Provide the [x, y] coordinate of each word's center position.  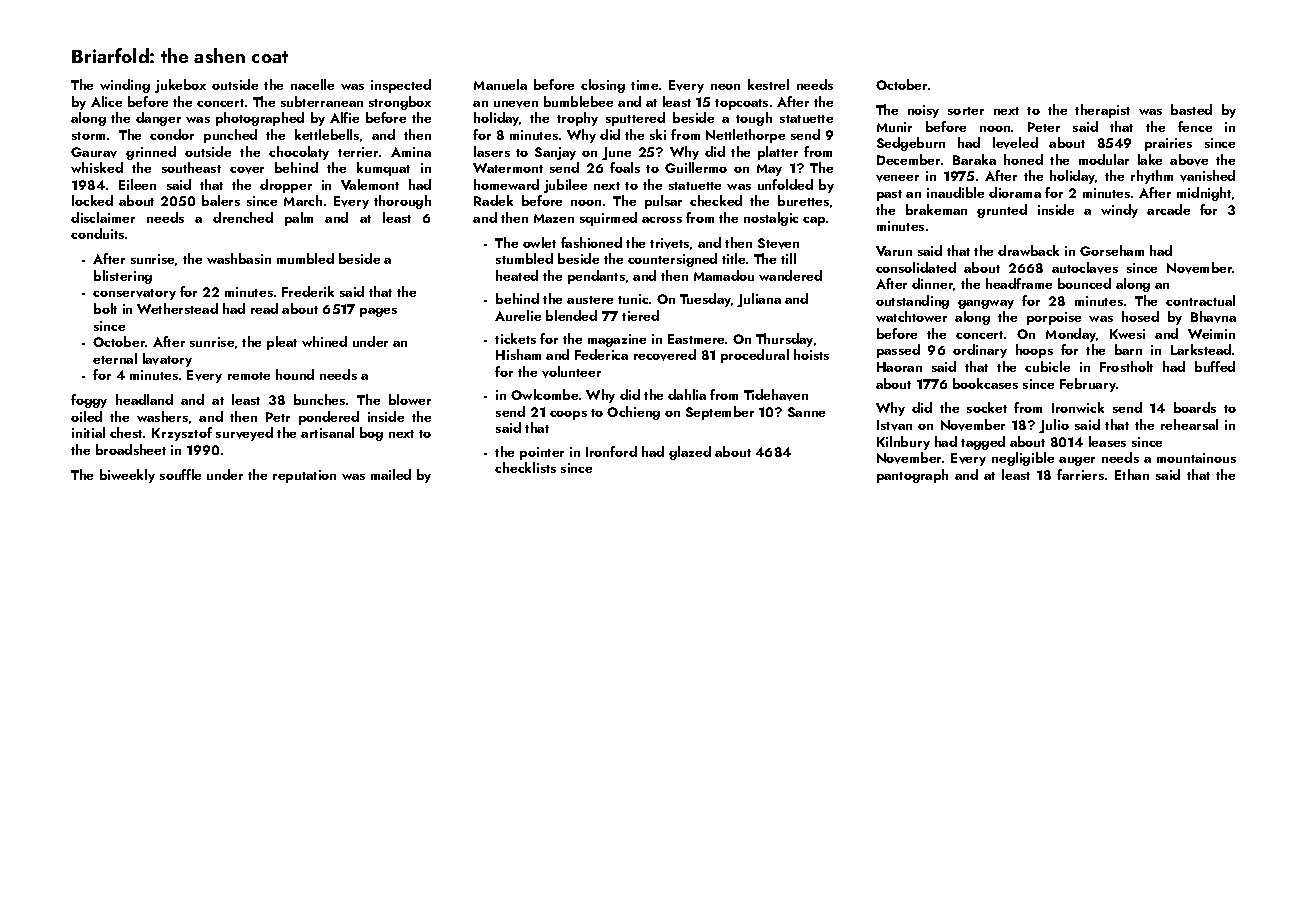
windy [1119, 211]
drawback [1028, 250]
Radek [493, 200]
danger [158, 119]
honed [1023, 159]
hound [295, 374]
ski [658, 134]
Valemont [370, 184]
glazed [690, 453]
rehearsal [1189, 424]
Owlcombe [544, 394]
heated [517, 275]
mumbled [305, 258]
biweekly [127, 476]
